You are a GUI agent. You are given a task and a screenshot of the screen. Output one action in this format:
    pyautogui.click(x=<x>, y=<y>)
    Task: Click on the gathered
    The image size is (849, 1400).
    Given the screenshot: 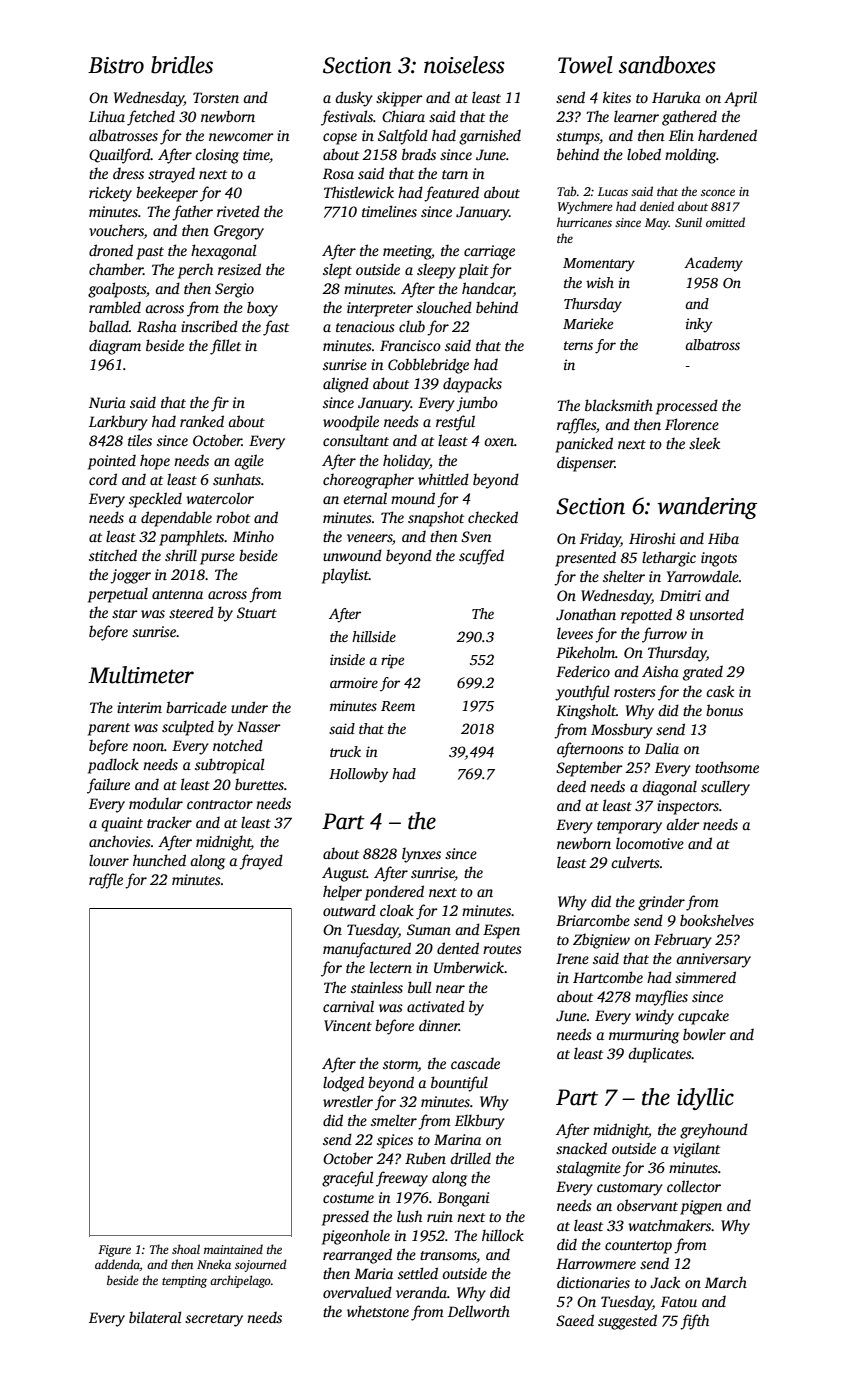 What is the action you would take?
    pyautogui.click(x=689, y=118)
